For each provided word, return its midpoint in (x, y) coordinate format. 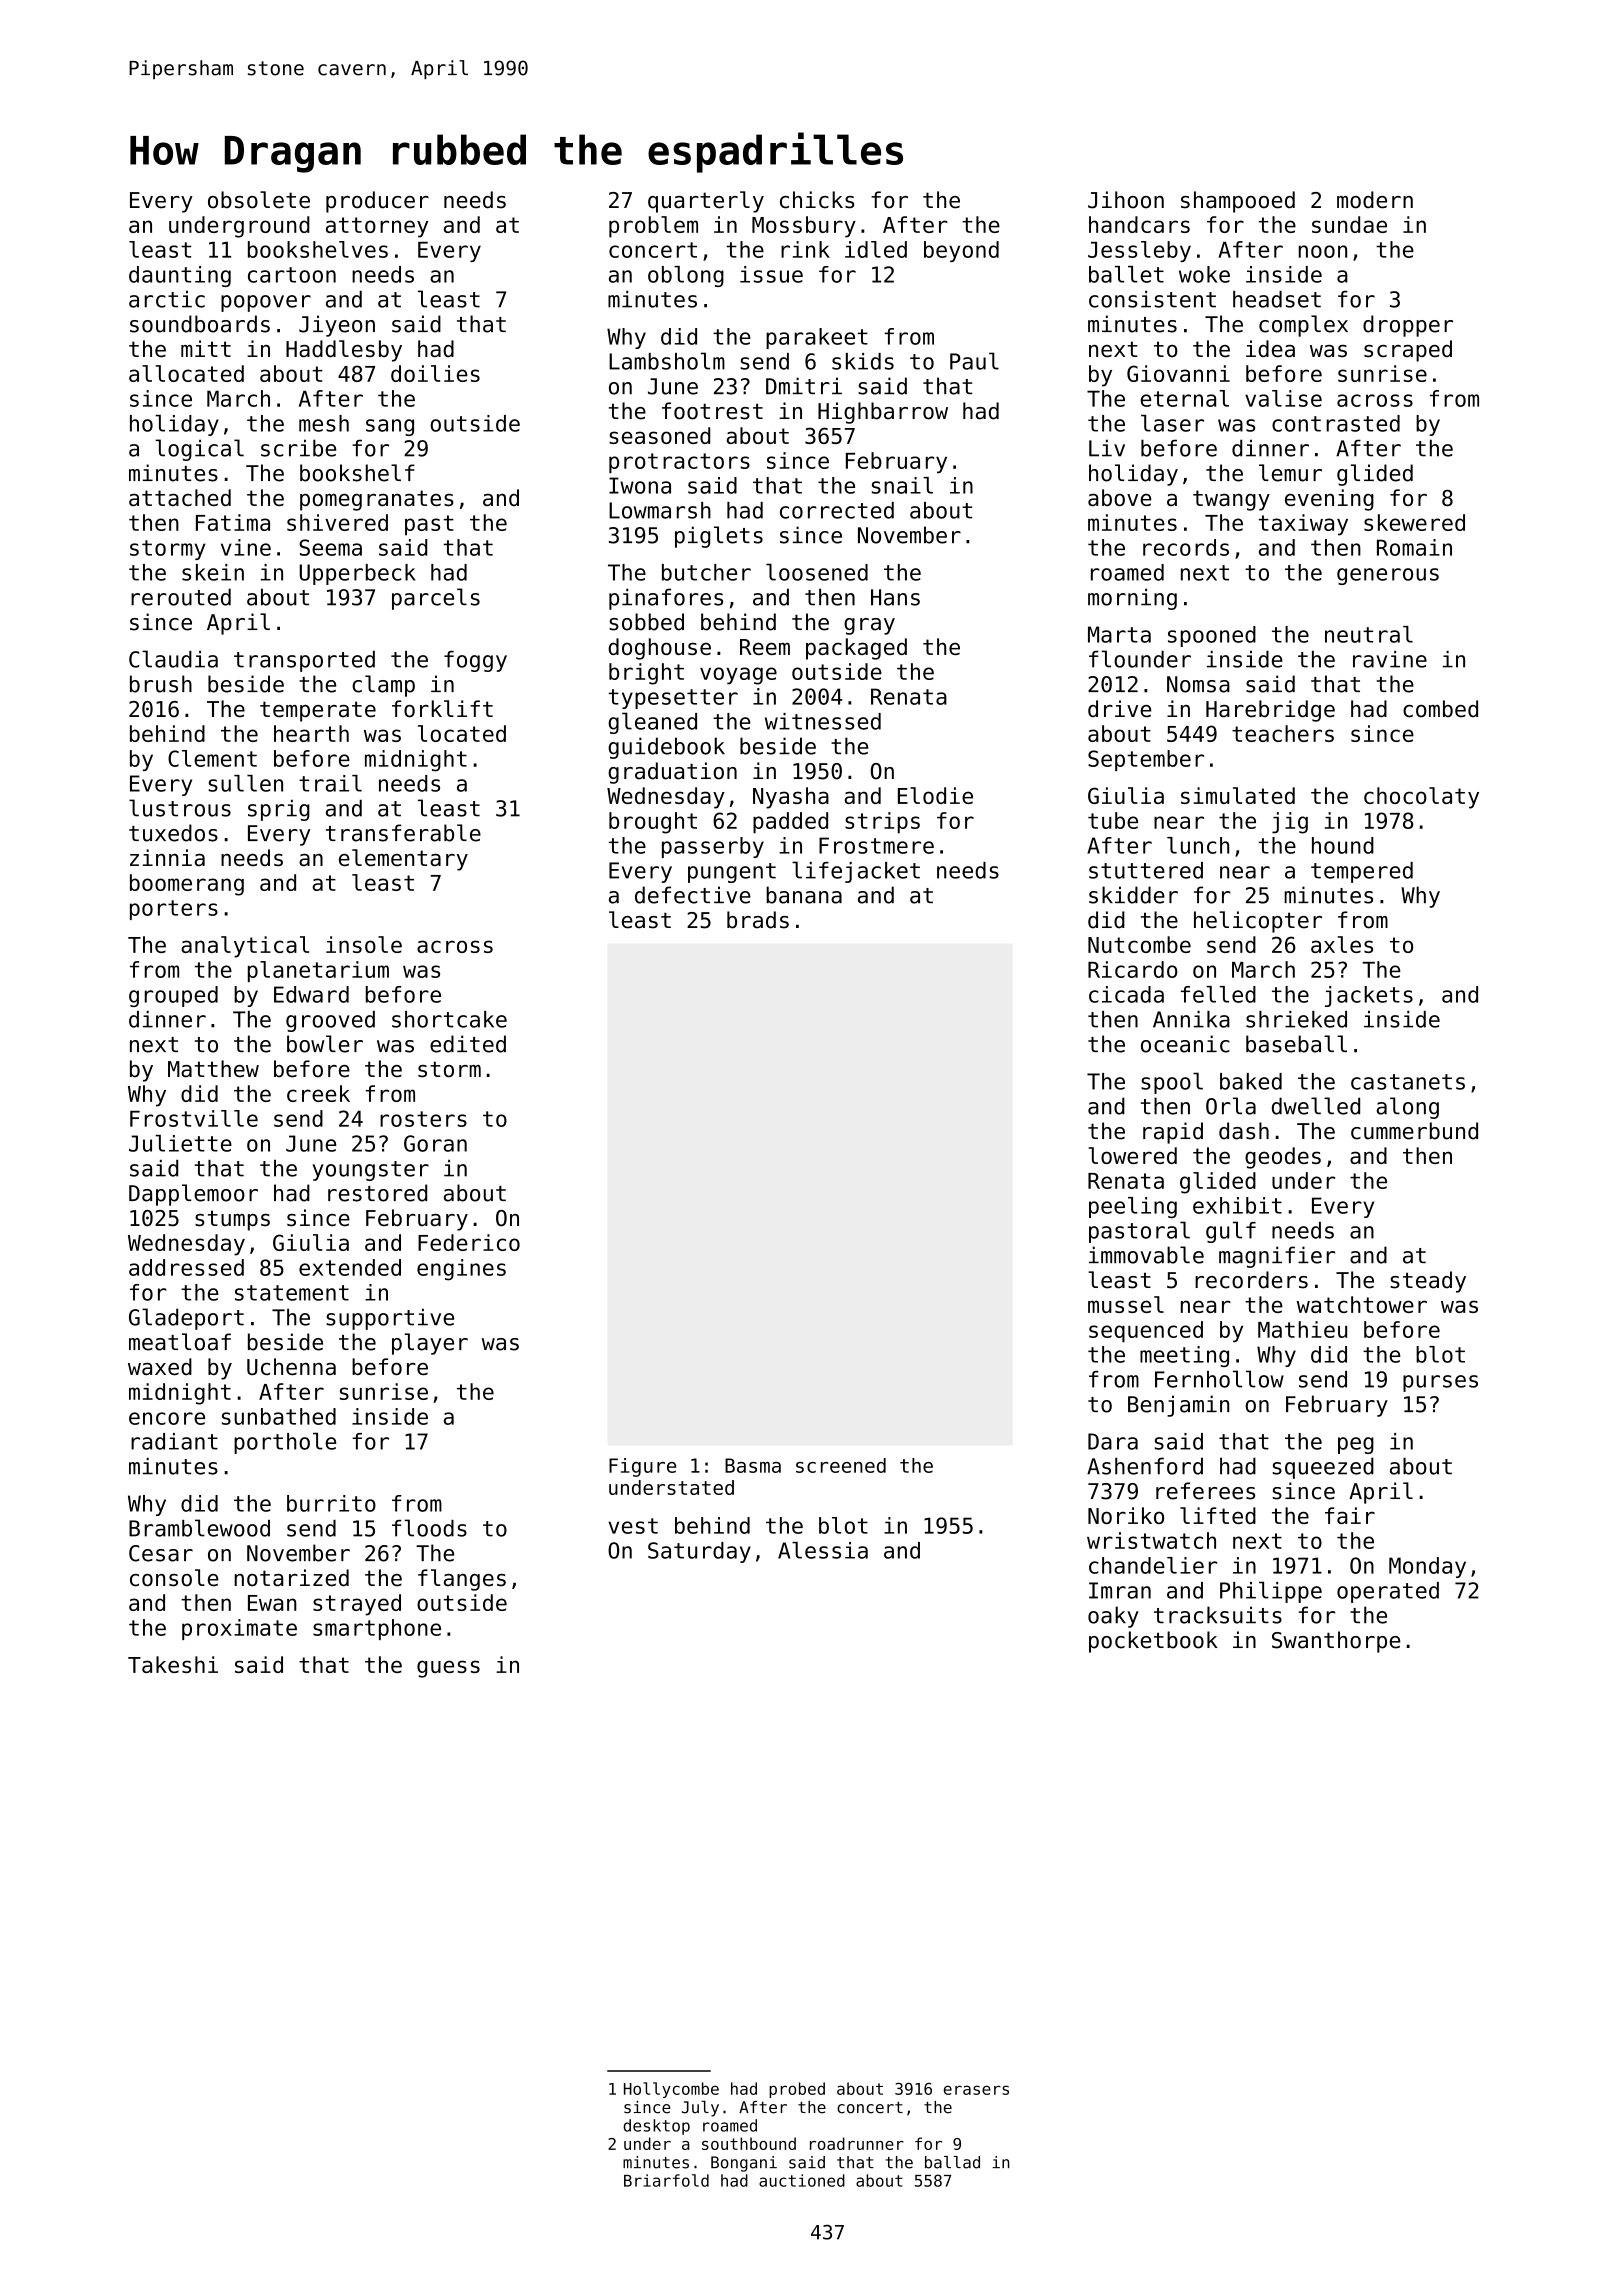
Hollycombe (671, 2090)
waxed (160, 1366)
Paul (974, 361)
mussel (1126, 1304)
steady (1428, 1282)
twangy (1231, 500)
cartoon (292, 275)
